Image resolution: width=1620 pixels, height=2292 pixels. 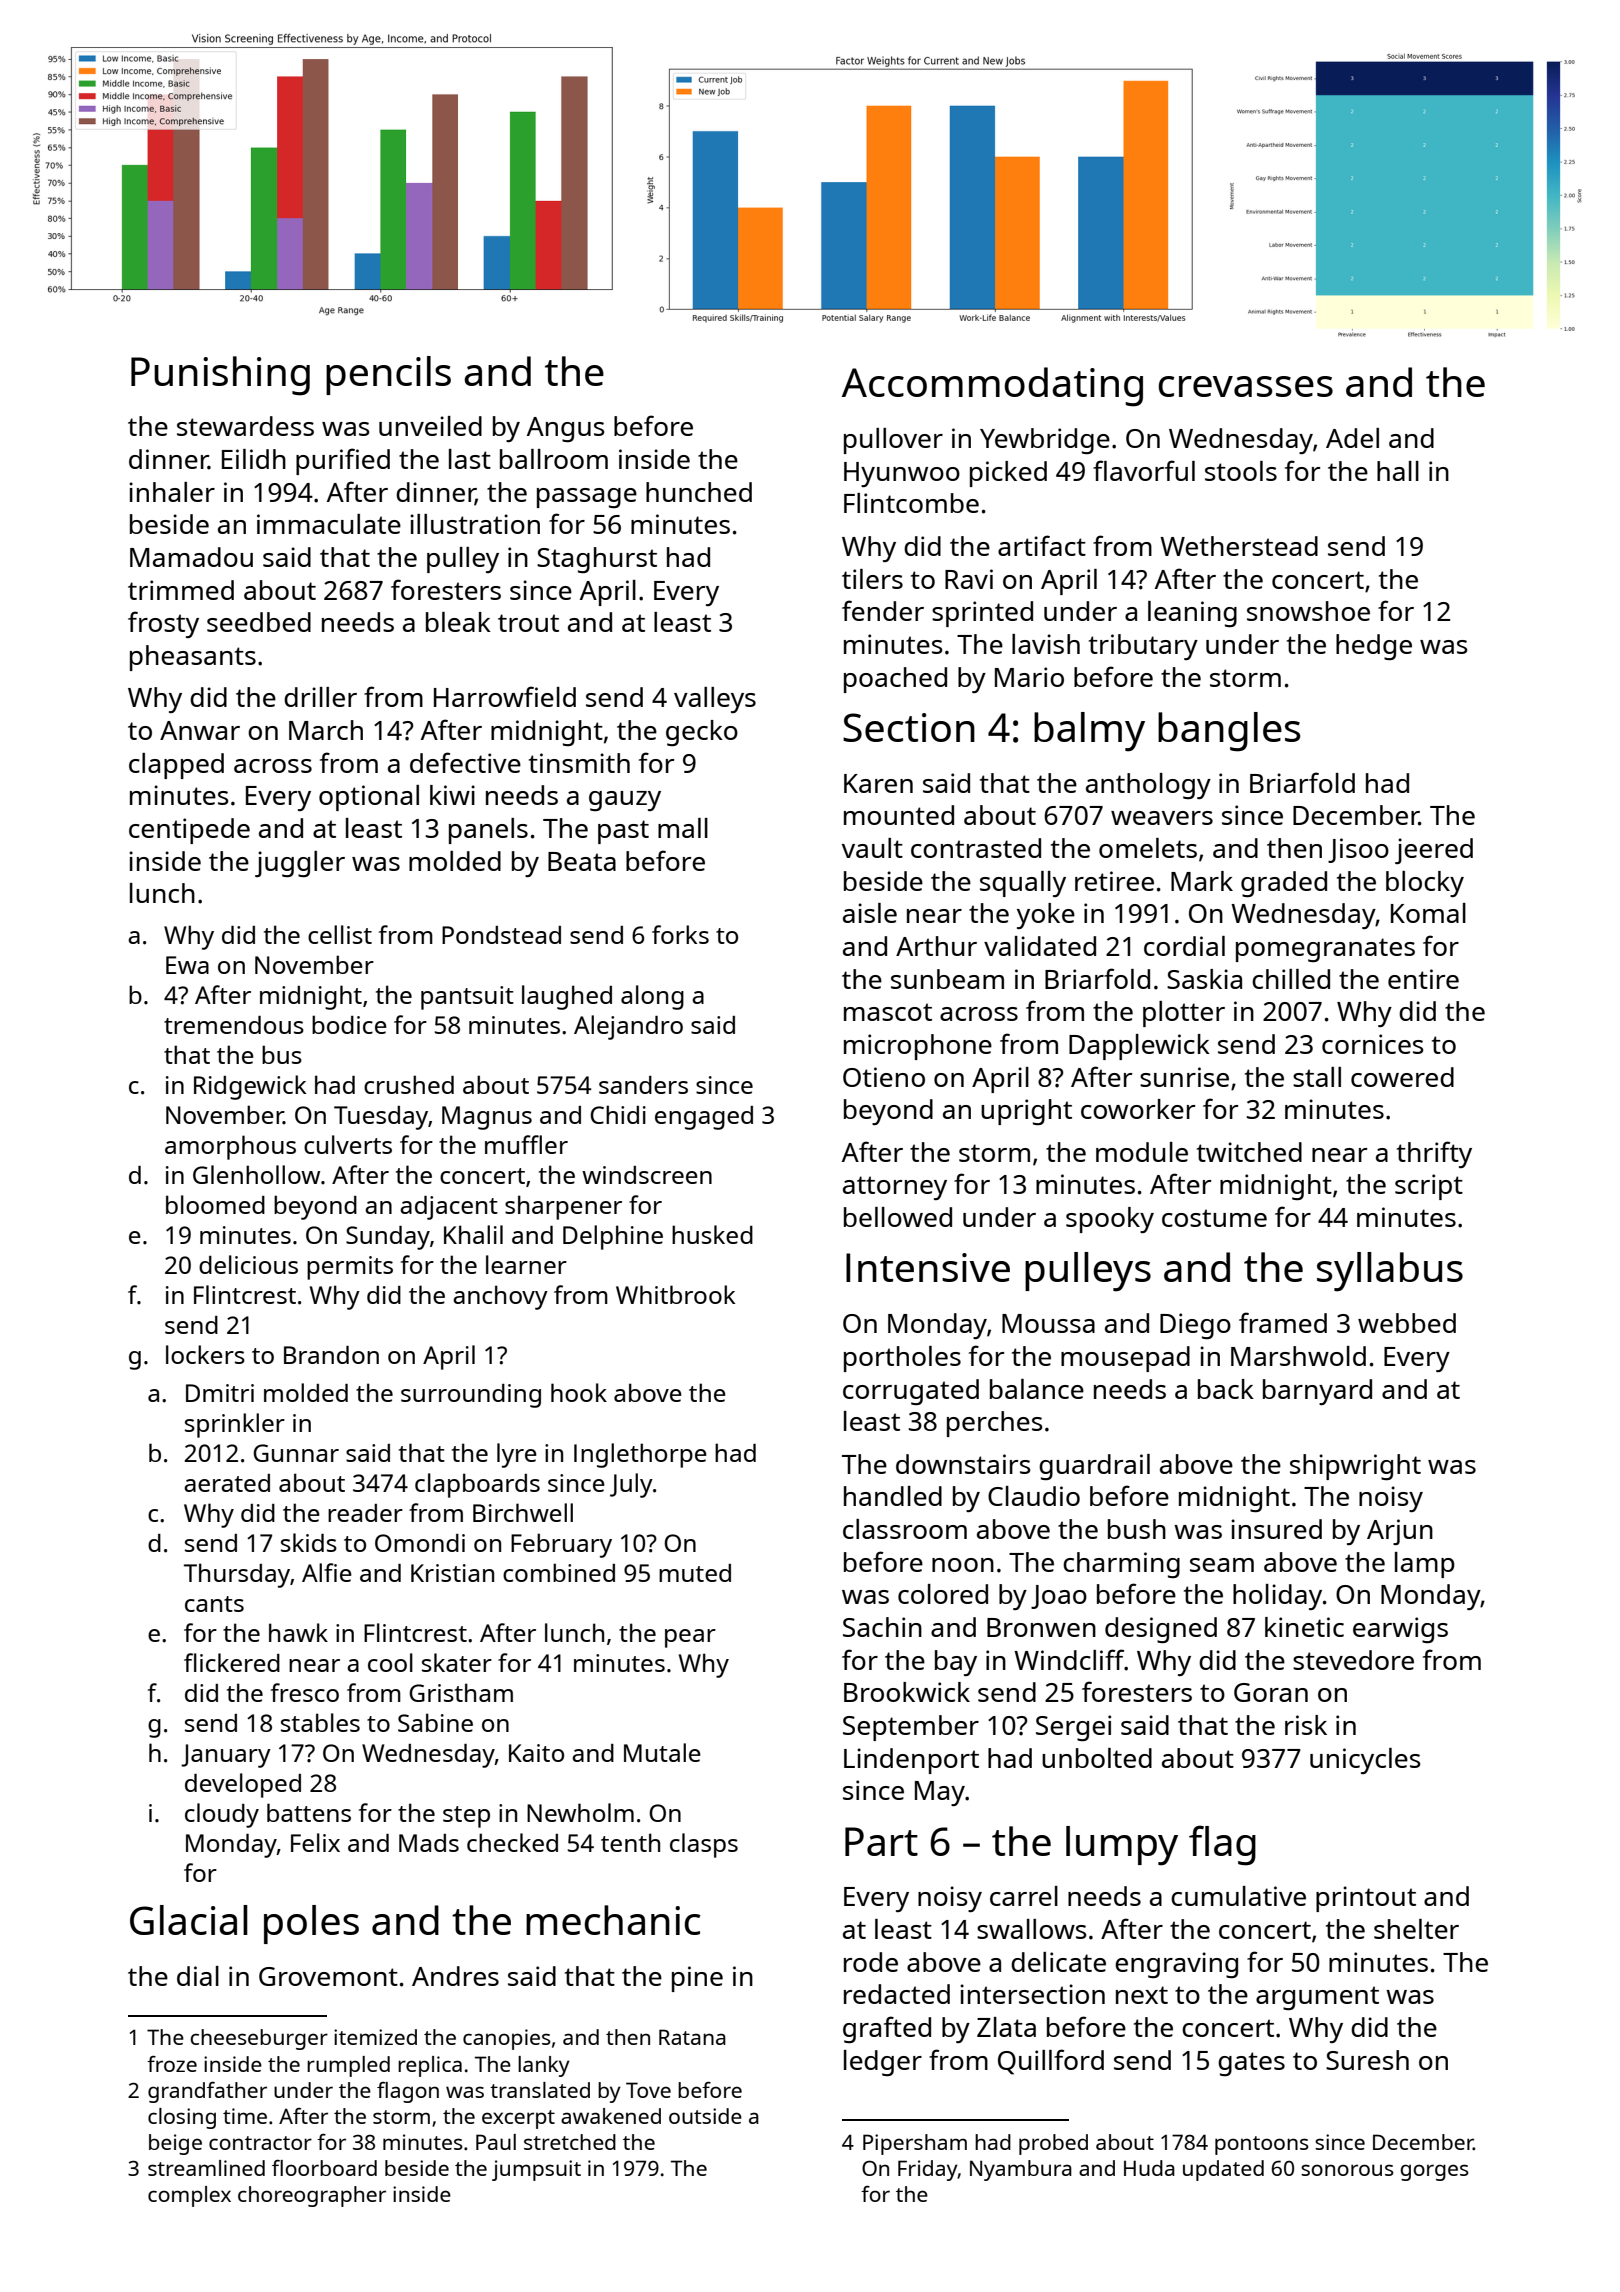 I want to click on webbed, so click(x=1407, y=1323).
